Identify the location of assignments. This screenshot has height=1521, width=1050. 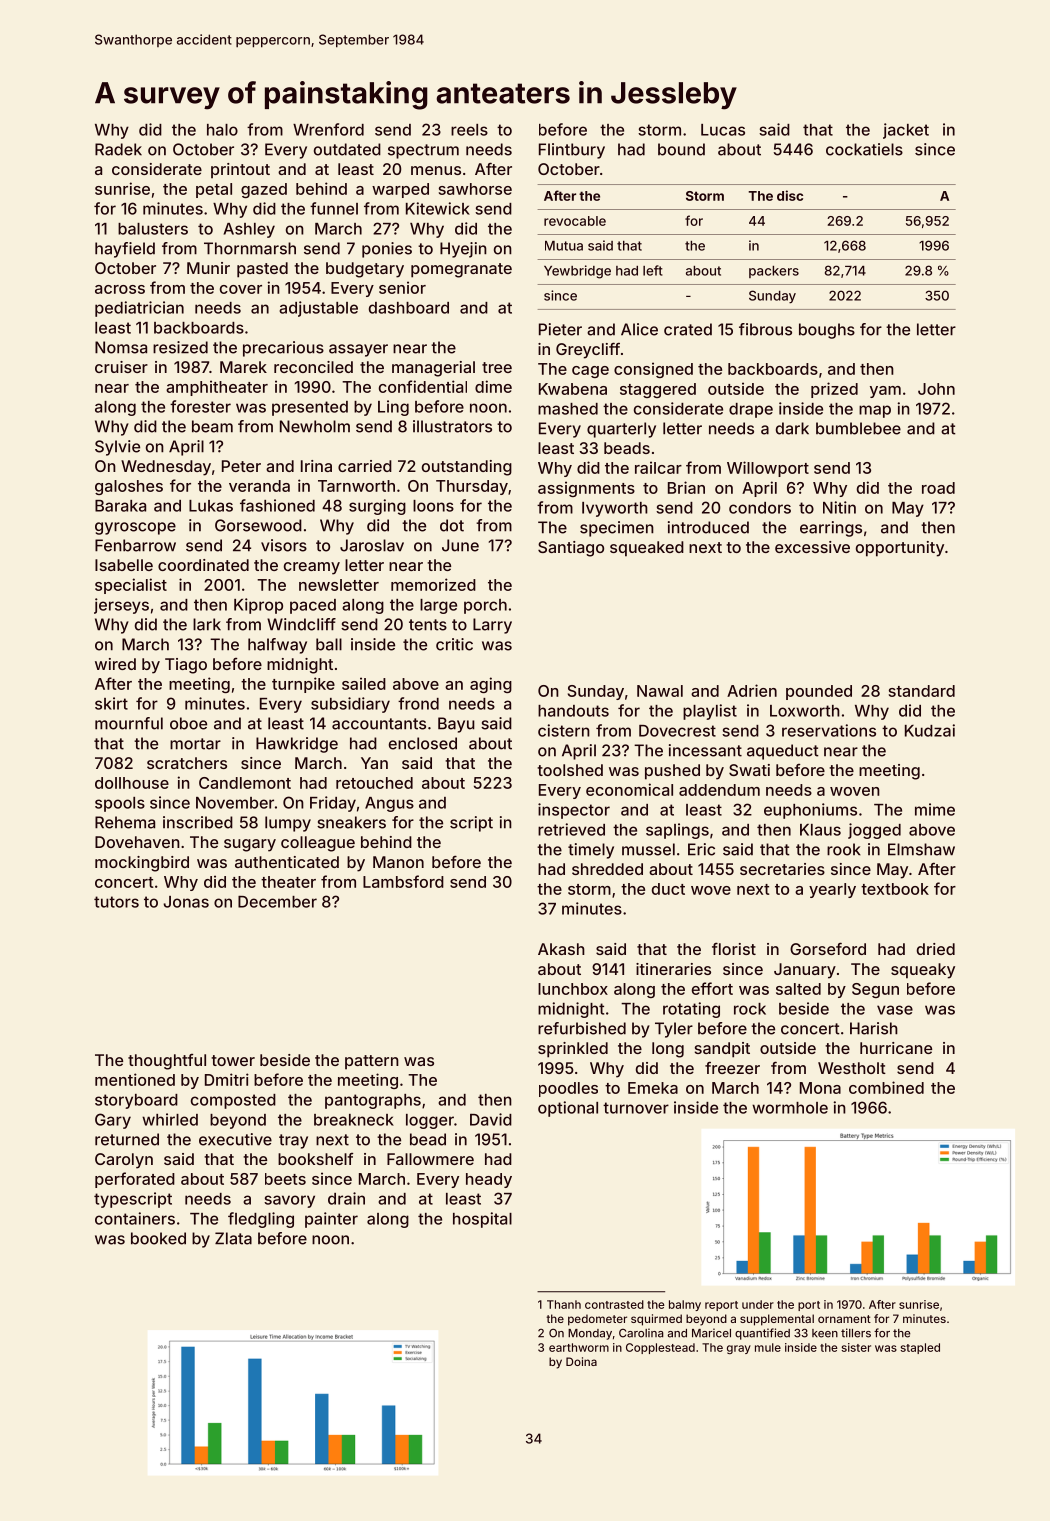
(586, 489).
